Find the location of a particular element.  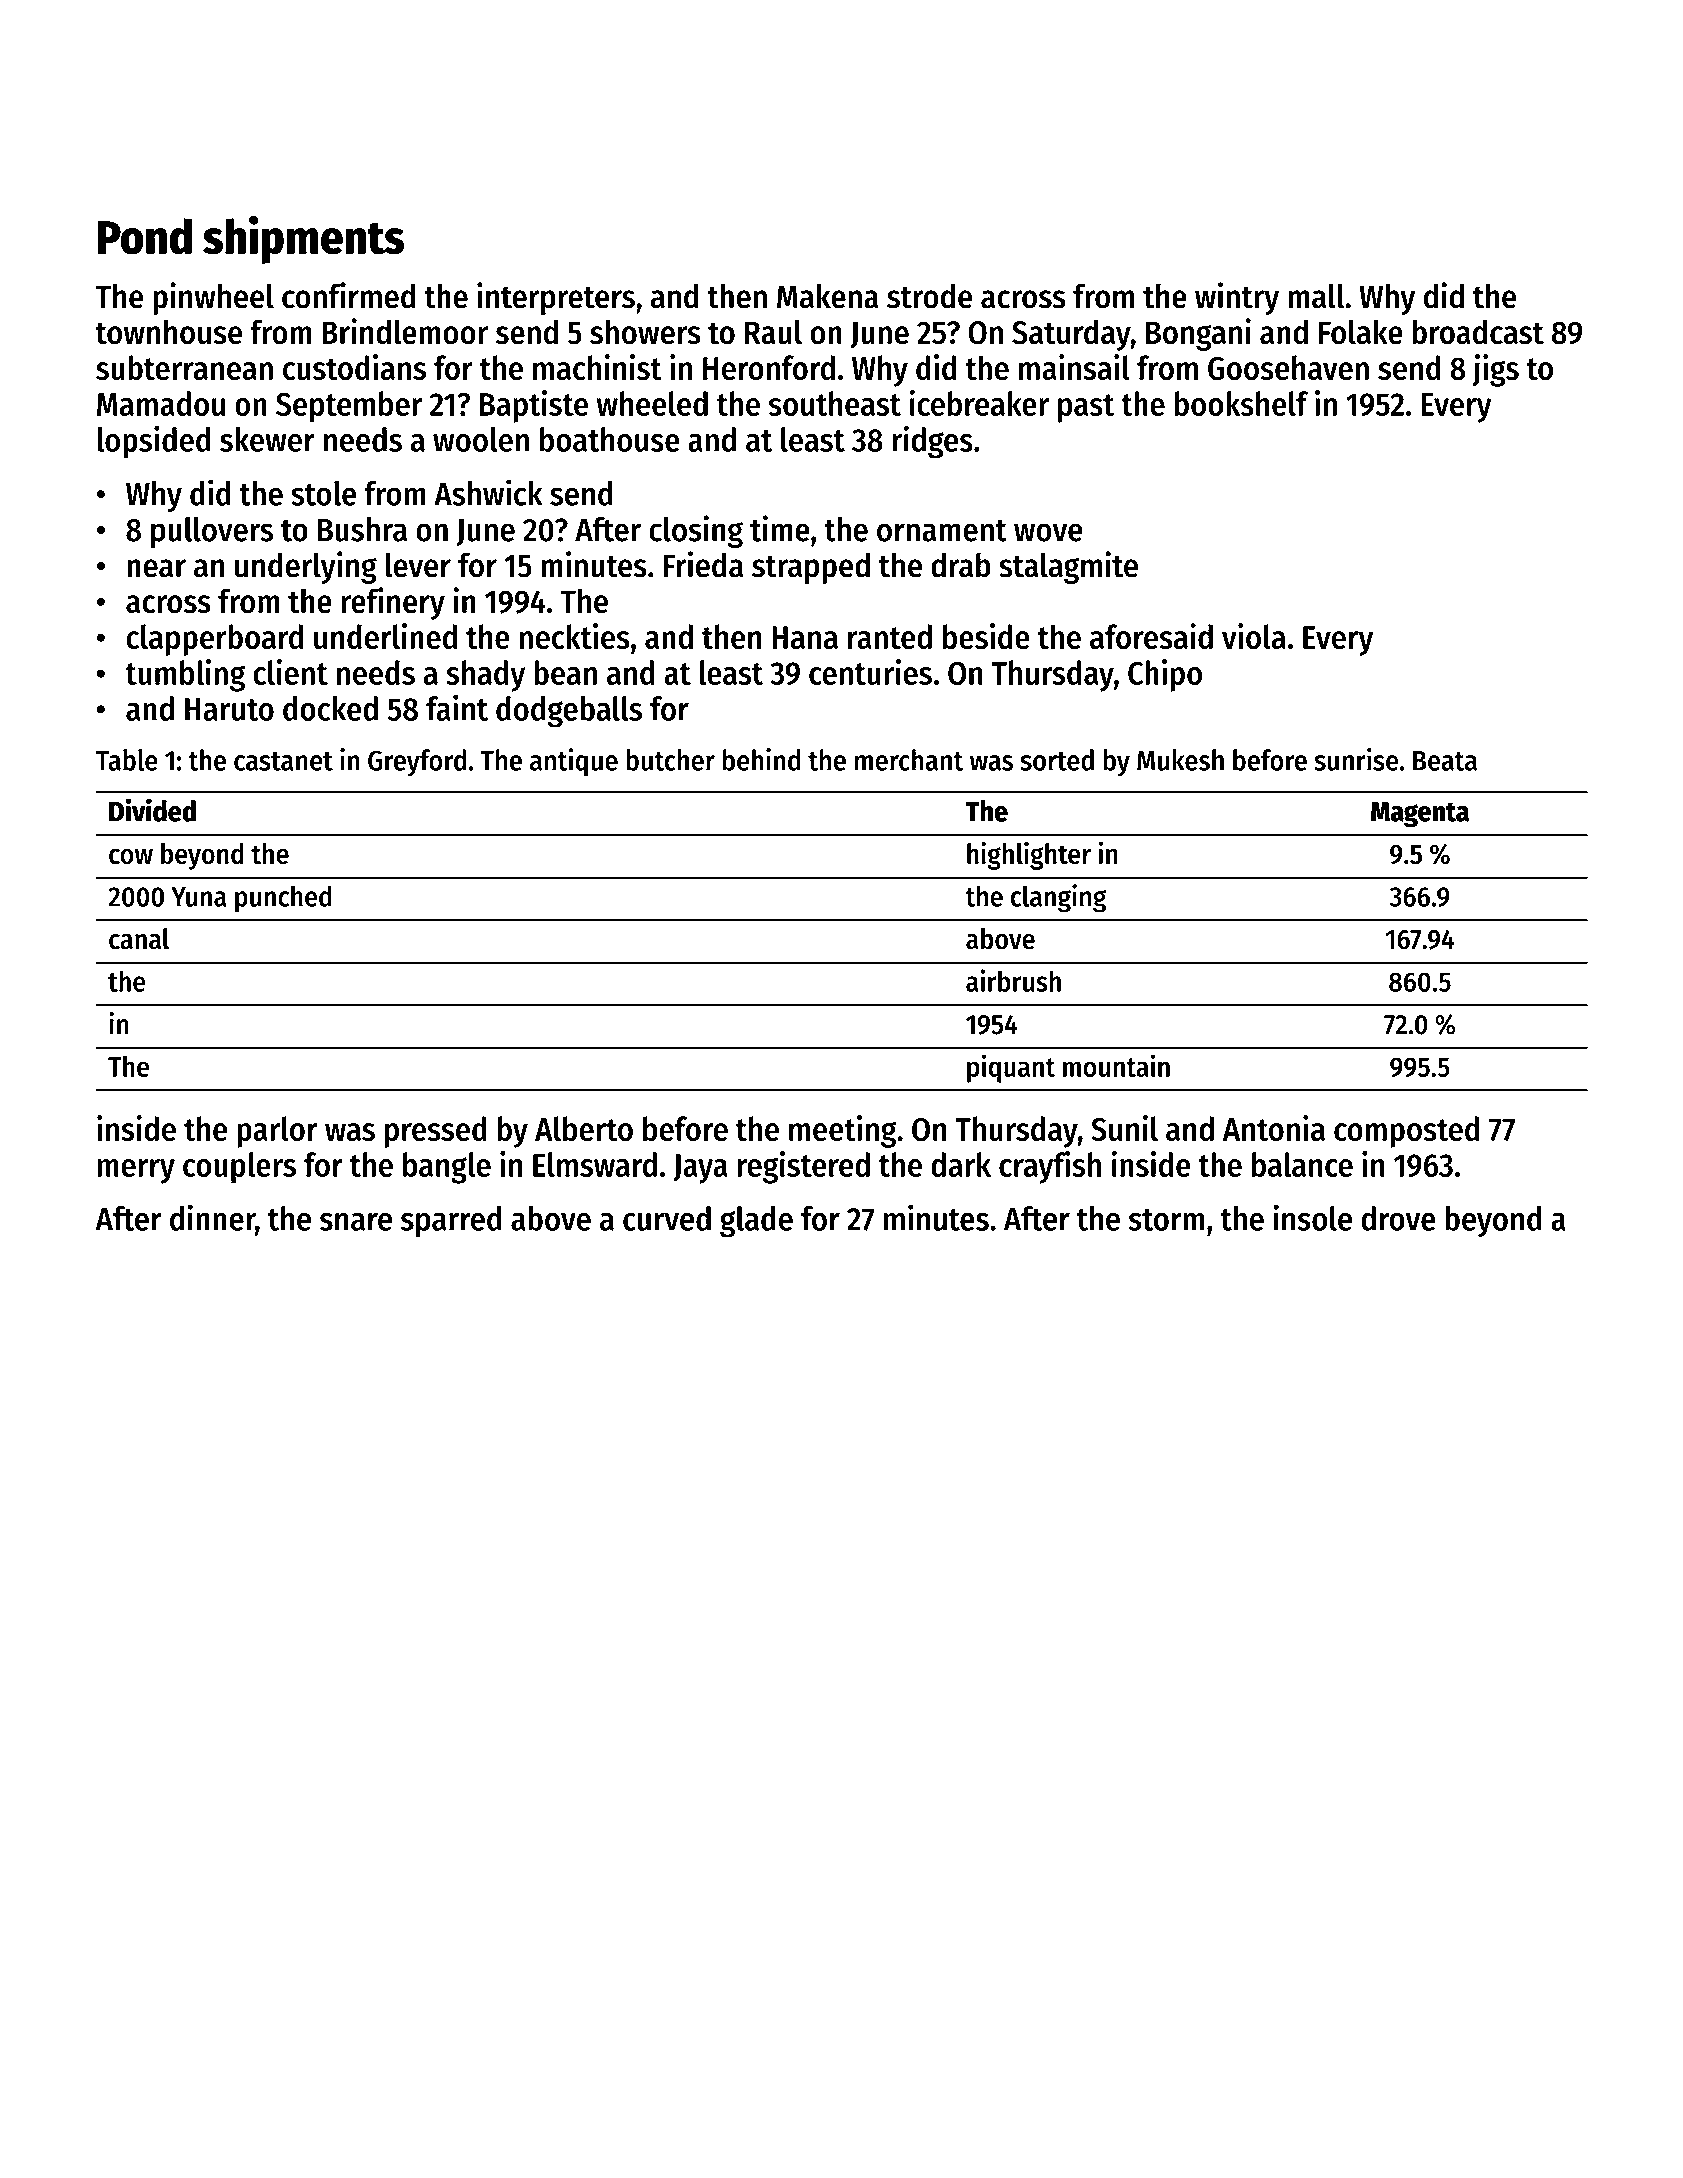

Magenta is located at coordinates (1420, 815).
